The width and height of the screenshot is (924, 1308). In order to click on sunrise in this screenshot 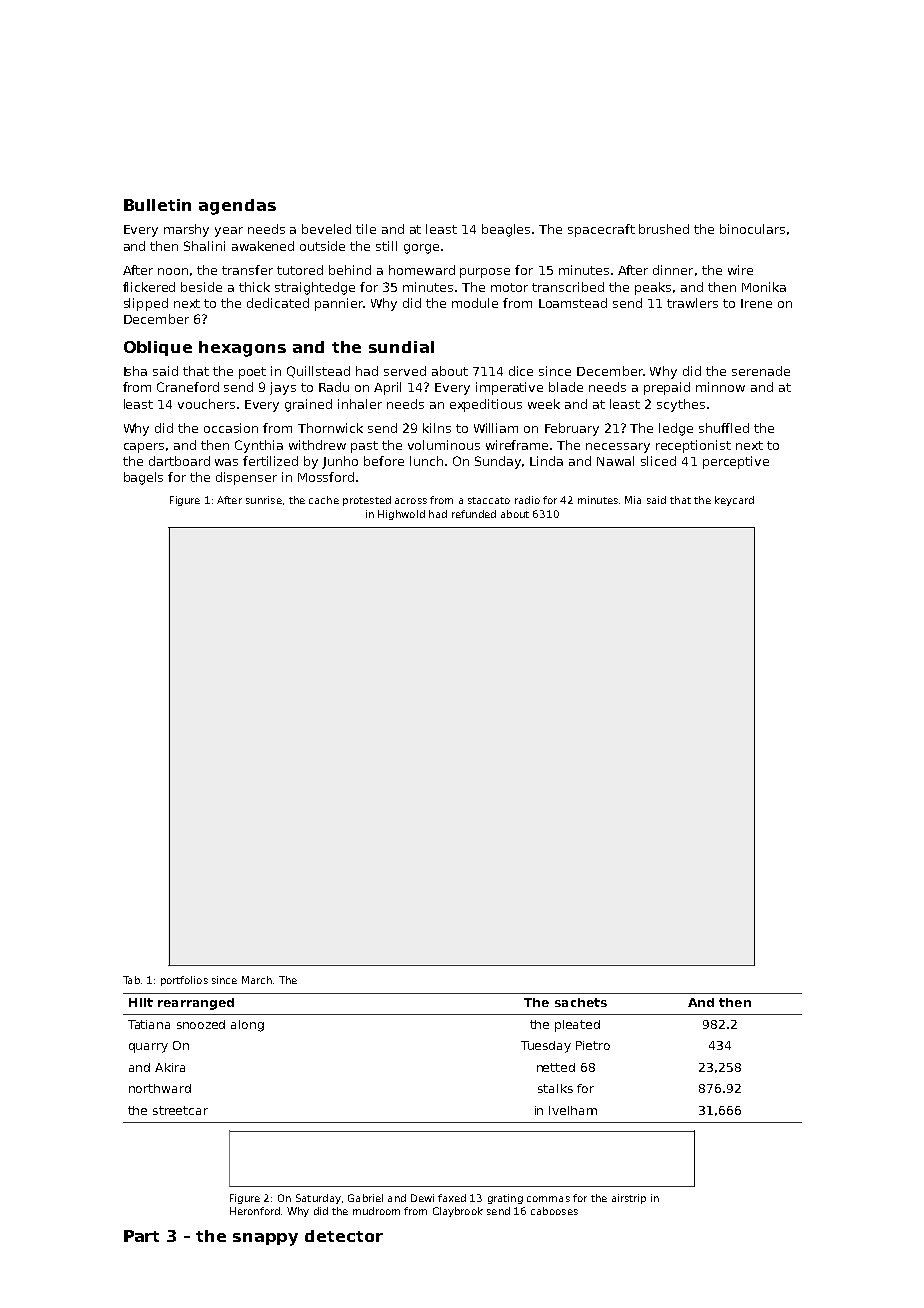, I will do `click(264, 500)`.
